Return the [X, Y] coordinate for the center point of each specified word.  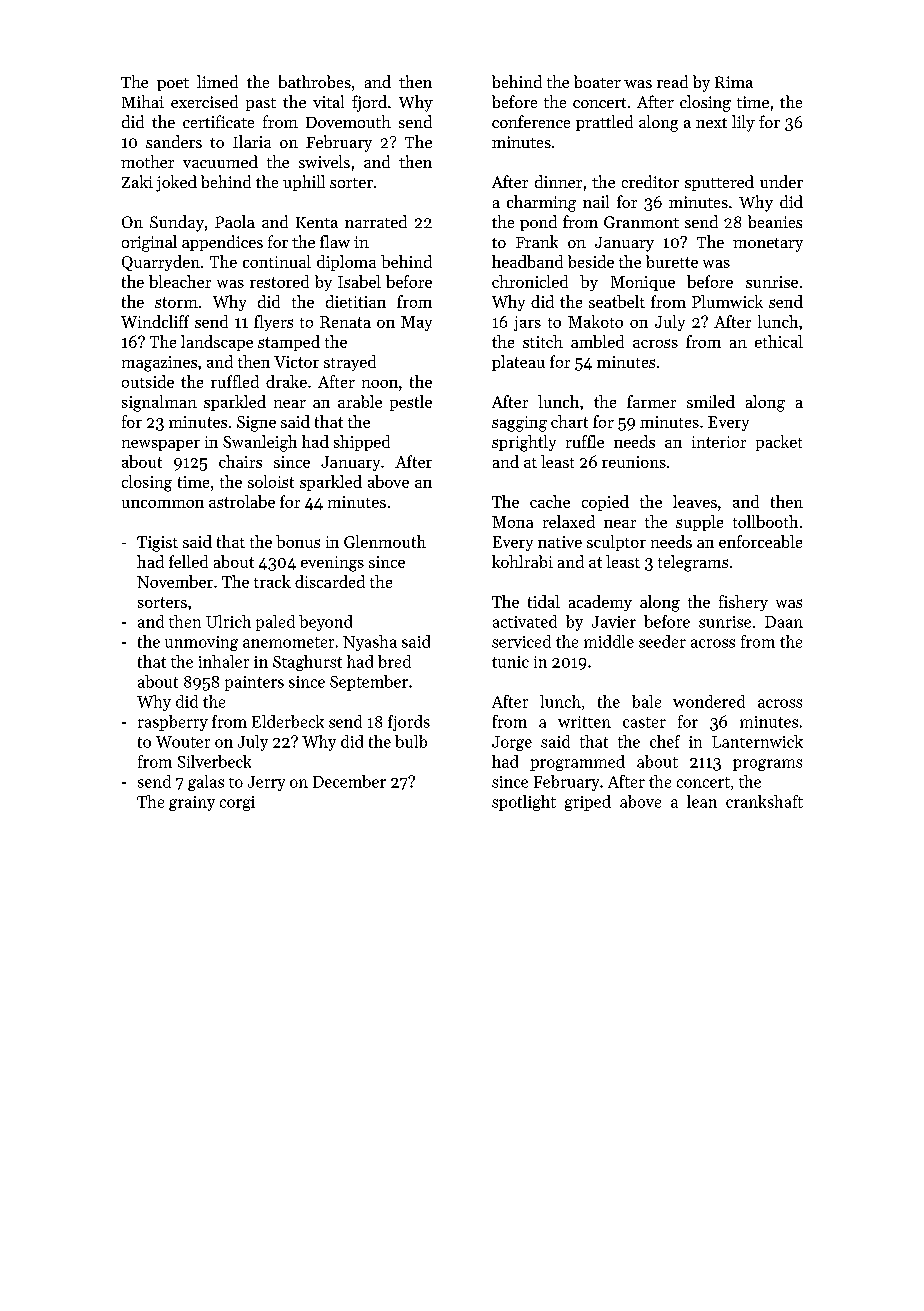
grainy [192, 803]
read [672, 81]
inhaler [224, 661]
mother [147, 161]
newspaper [161, 445]
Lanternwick [757, 741]
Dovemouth [348, 121]
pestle [411, 403]
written [584, 722]
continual [277, 261]
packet [779, 443]
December [349, 781]
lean [702, 801]
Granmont [641, 222]
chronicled [530, 281]
